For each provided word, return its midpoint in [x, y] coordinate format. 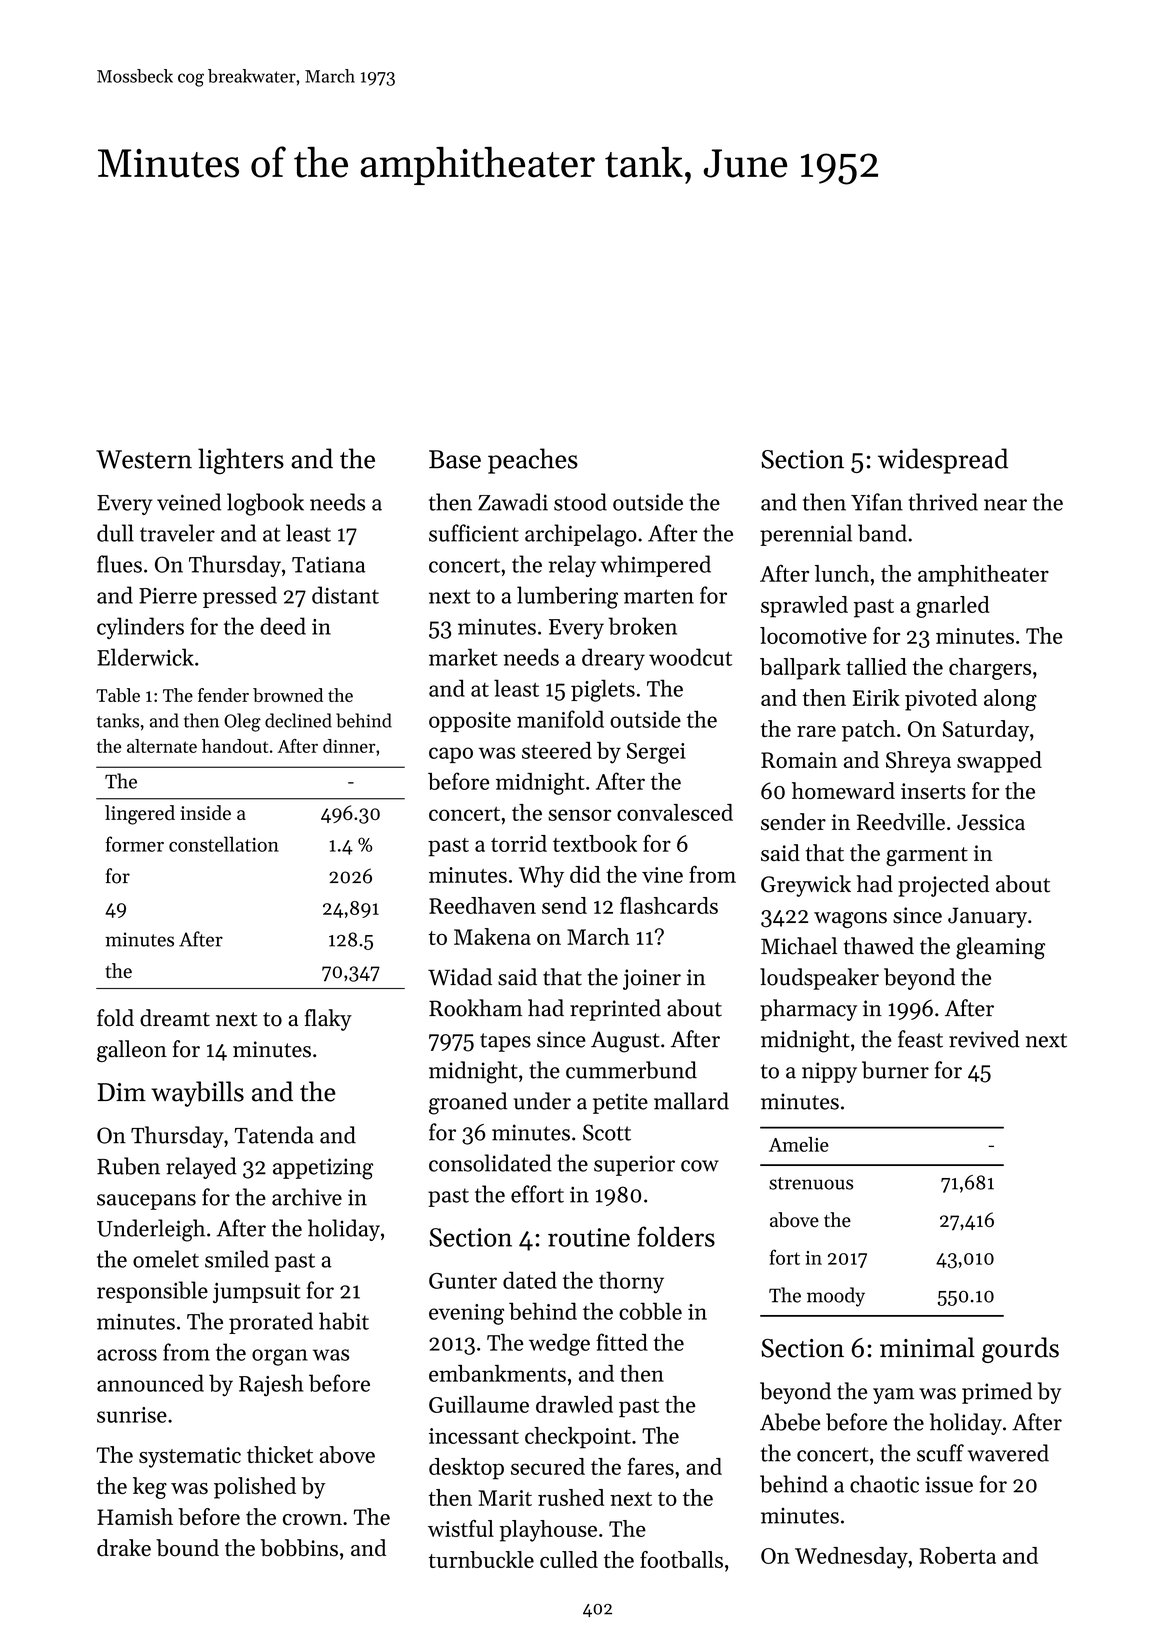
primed [997, 1393]
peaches [533, 461]
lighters [241, 461]
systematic [190, 1457]
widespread [943, 461]
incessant [474, 1436]
